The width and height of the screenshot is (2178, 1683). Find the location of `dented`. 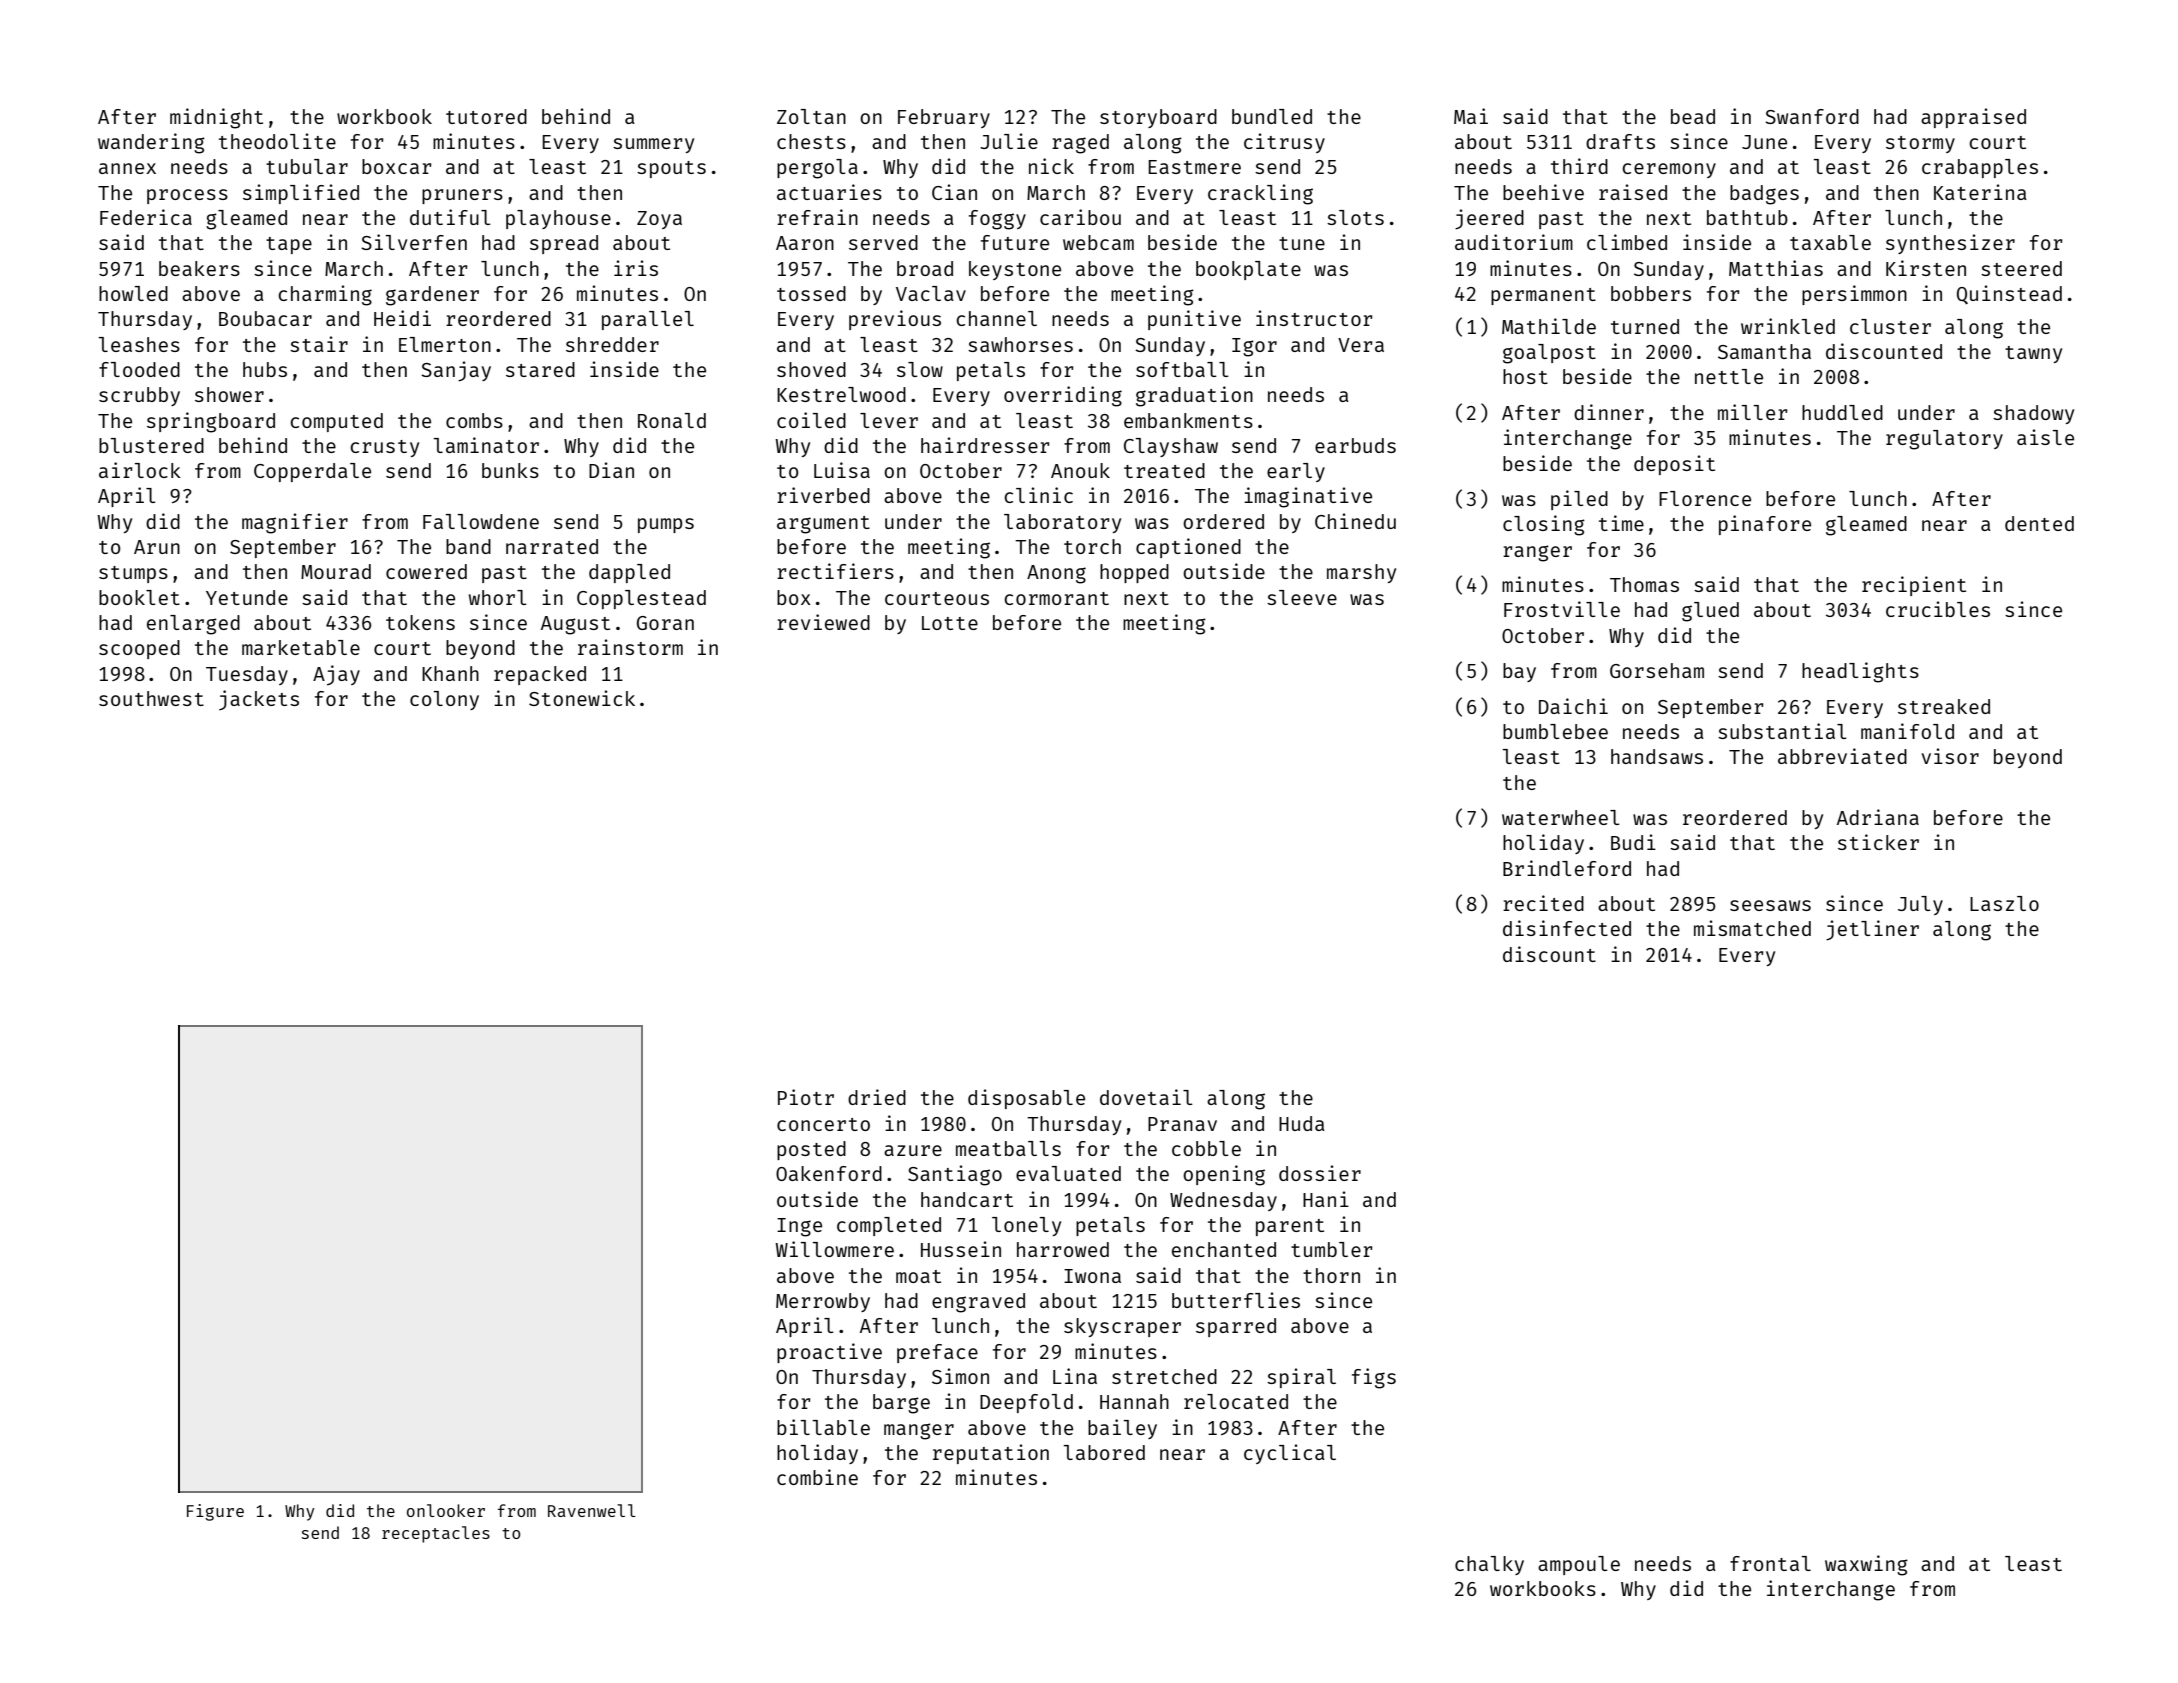

dented is located at coordinates (2039, 523).
